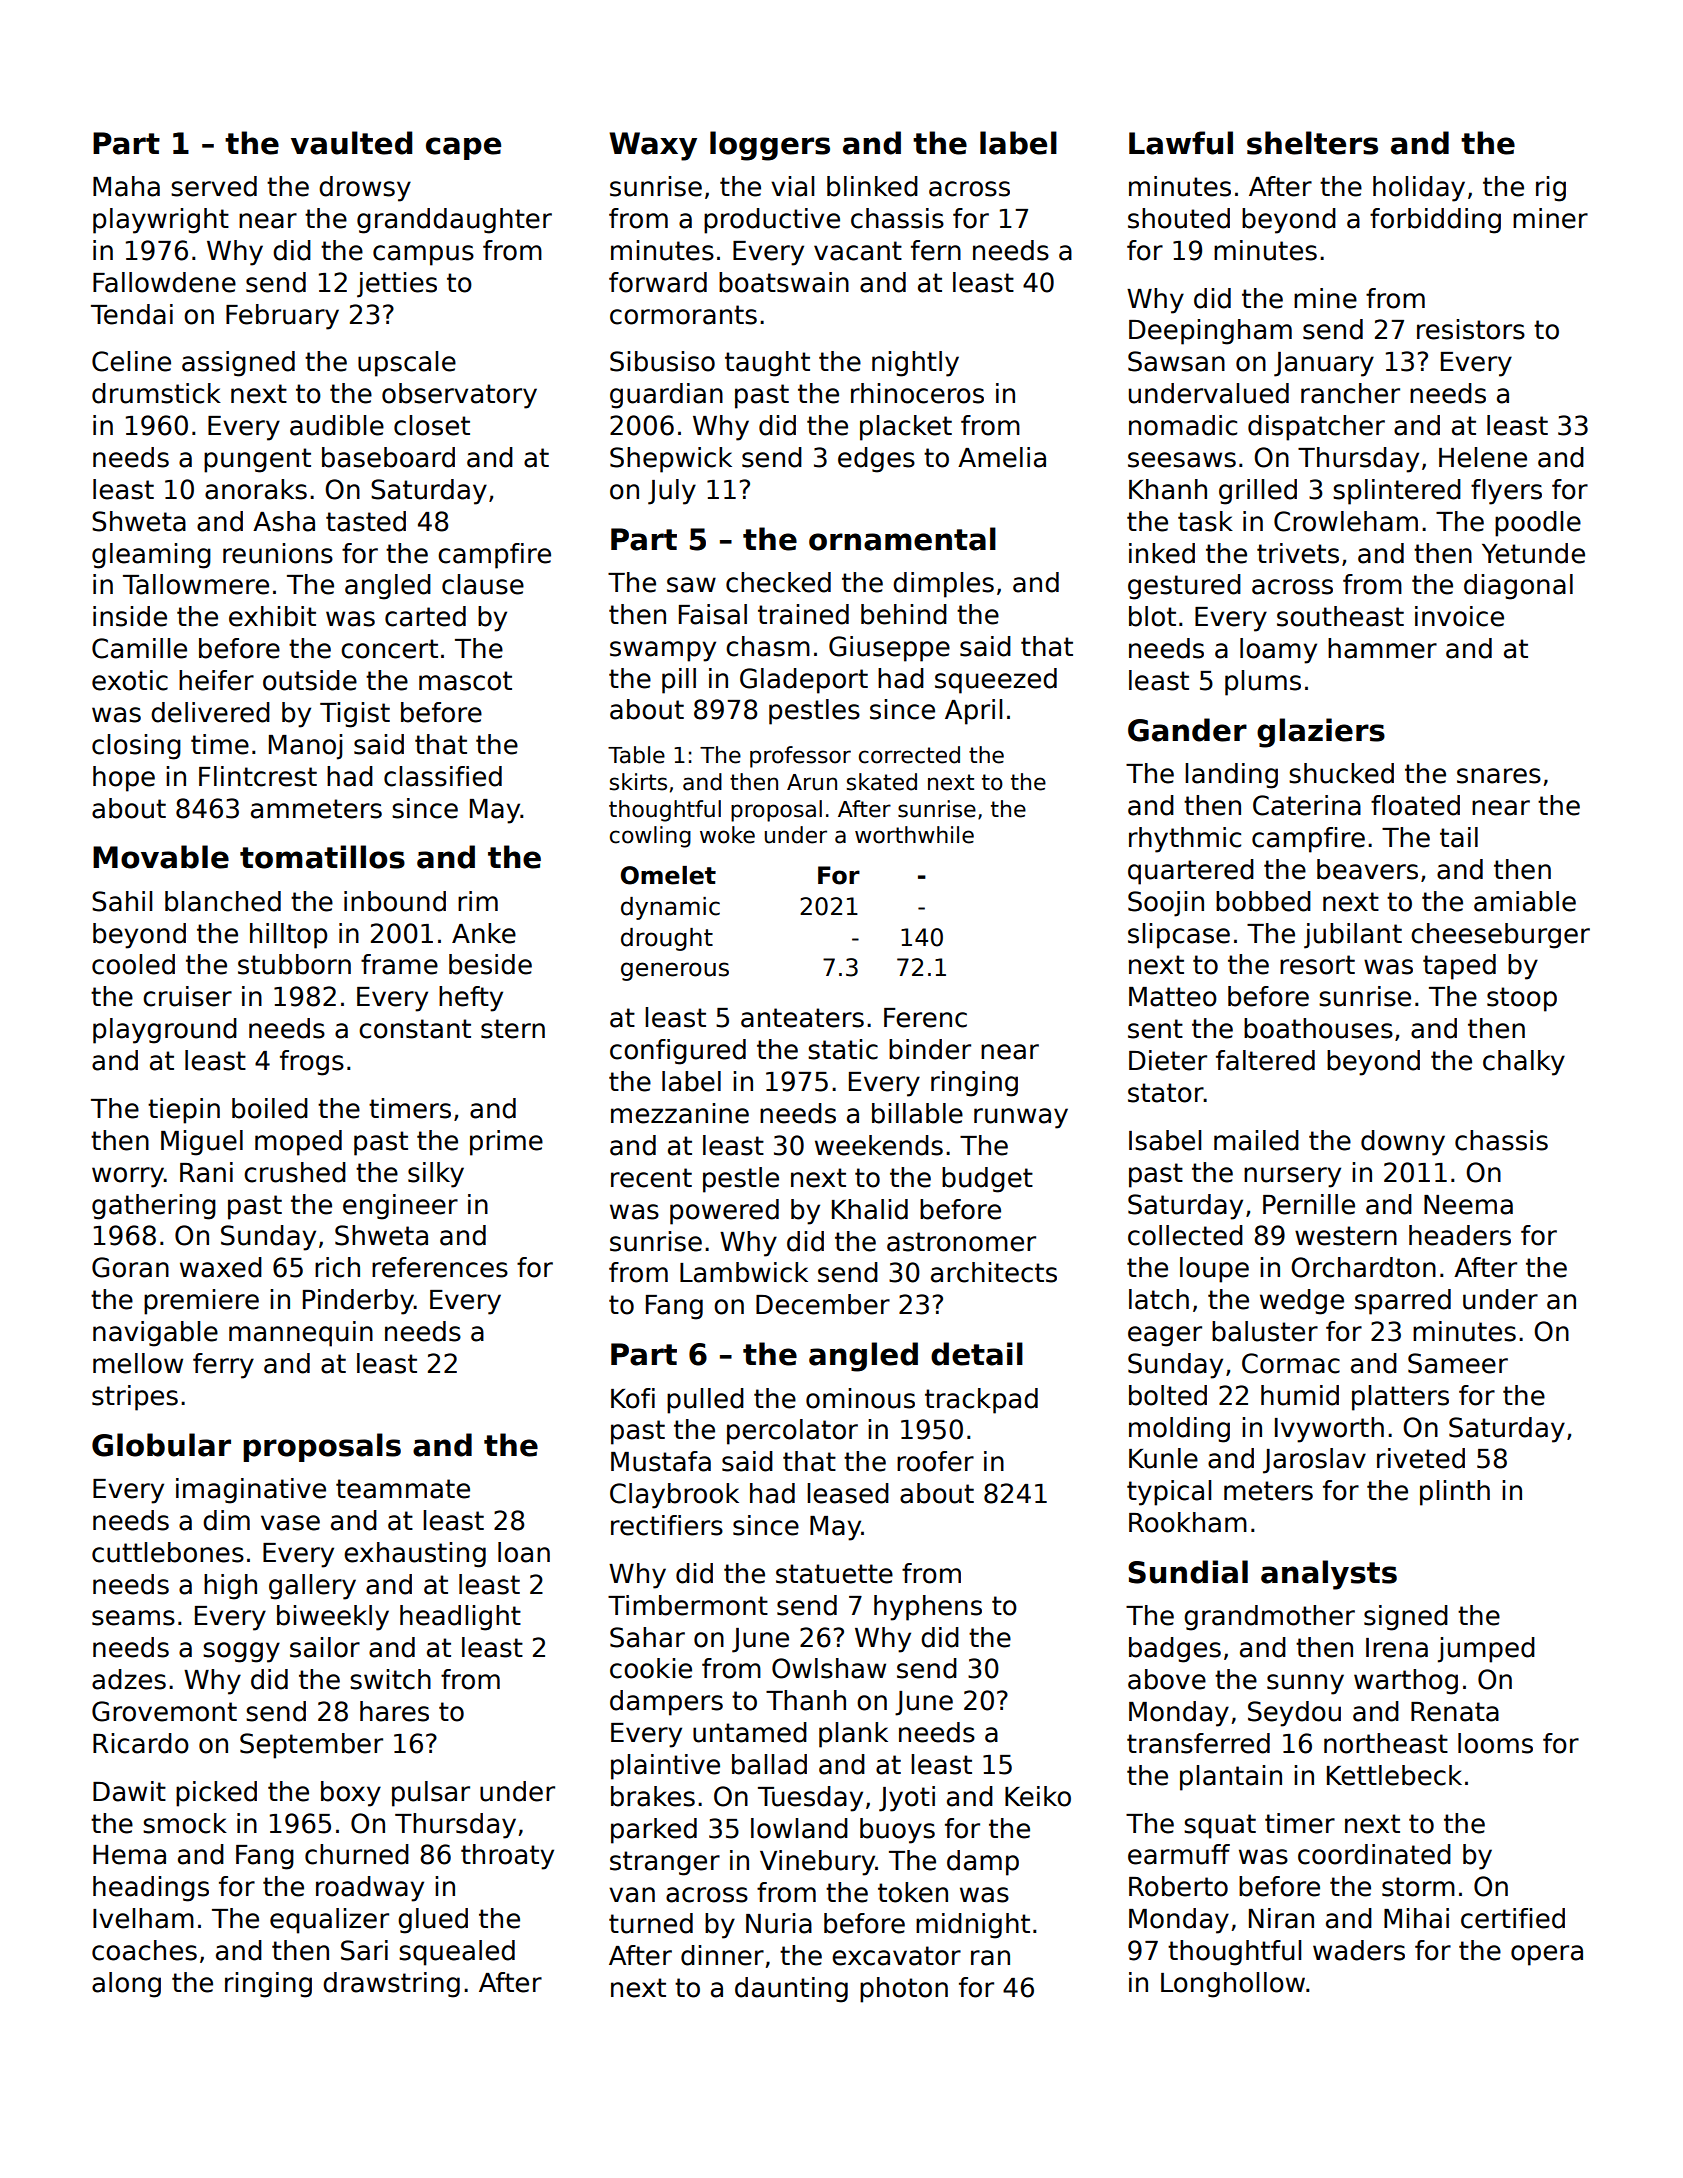 This document has width=1683, height=2178. Describe the element at coordinates (483, 584) in the document. I see `clause` at that location.
